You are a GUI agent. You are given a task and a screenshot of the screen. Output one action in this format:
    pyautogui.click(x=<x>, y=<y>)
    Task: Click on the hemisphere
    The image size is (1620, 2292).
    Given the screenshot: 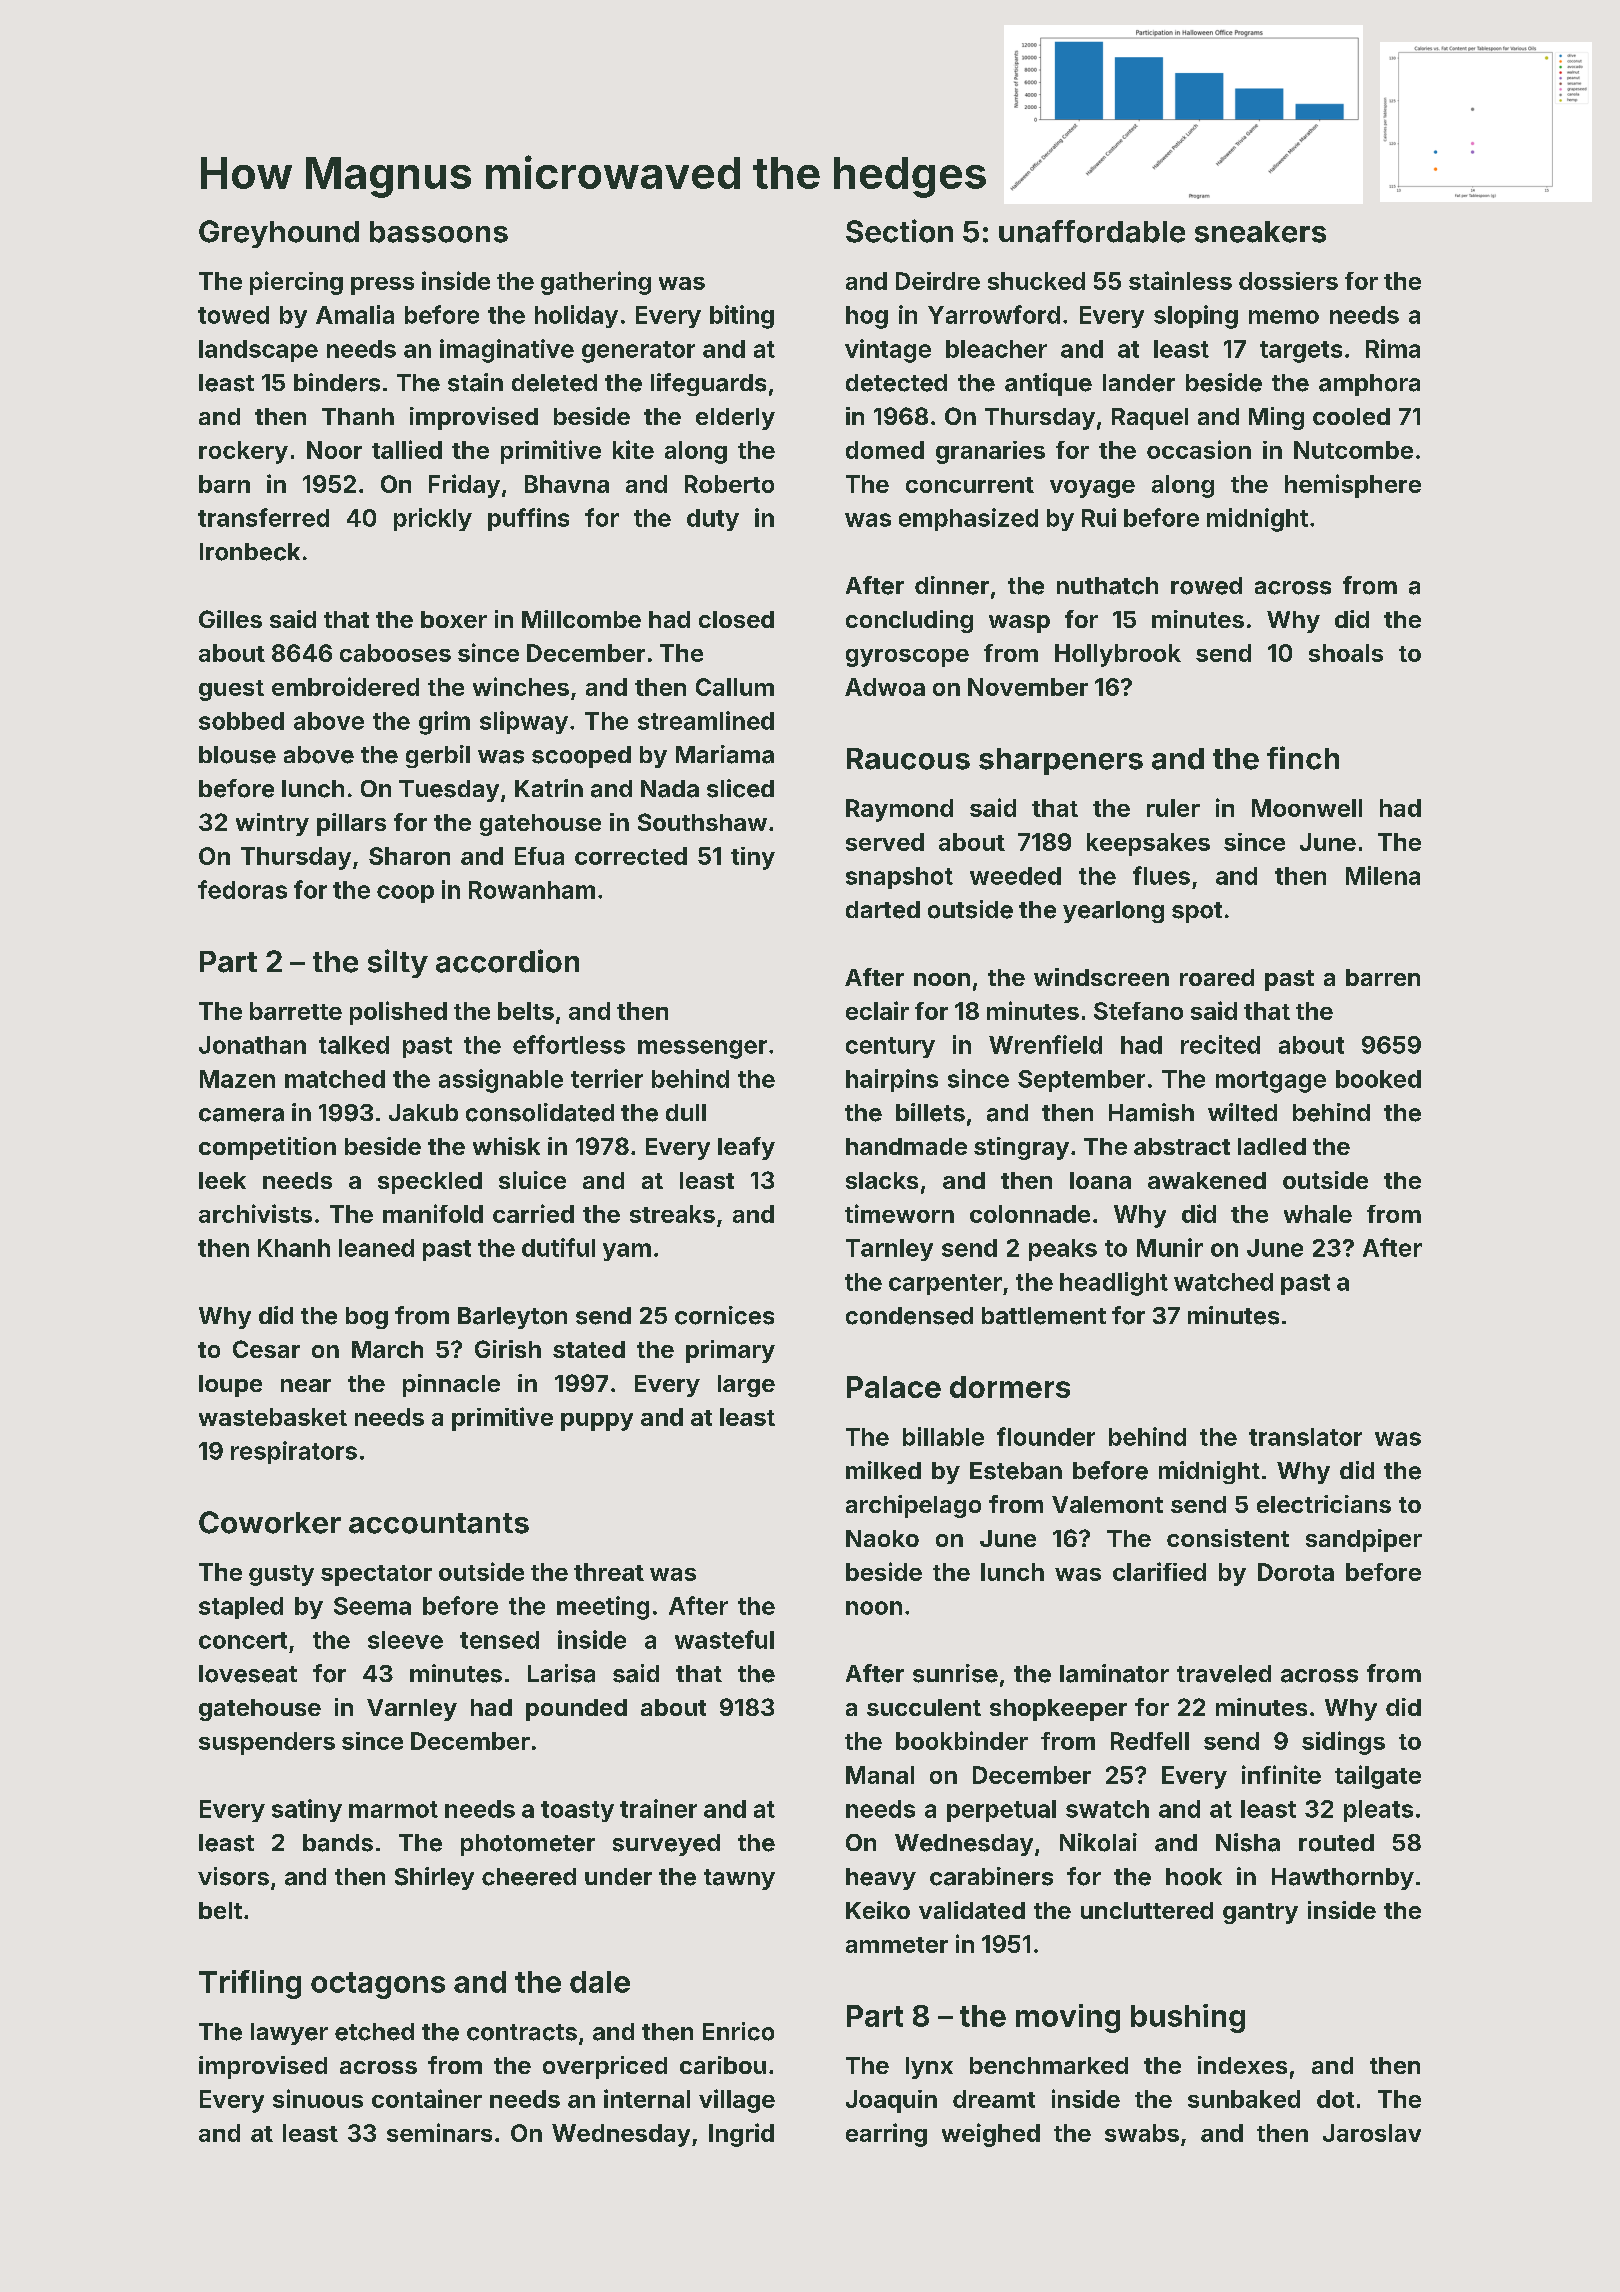 What is the action you would take?
    pyautogui.click(x=1353, y=486)
